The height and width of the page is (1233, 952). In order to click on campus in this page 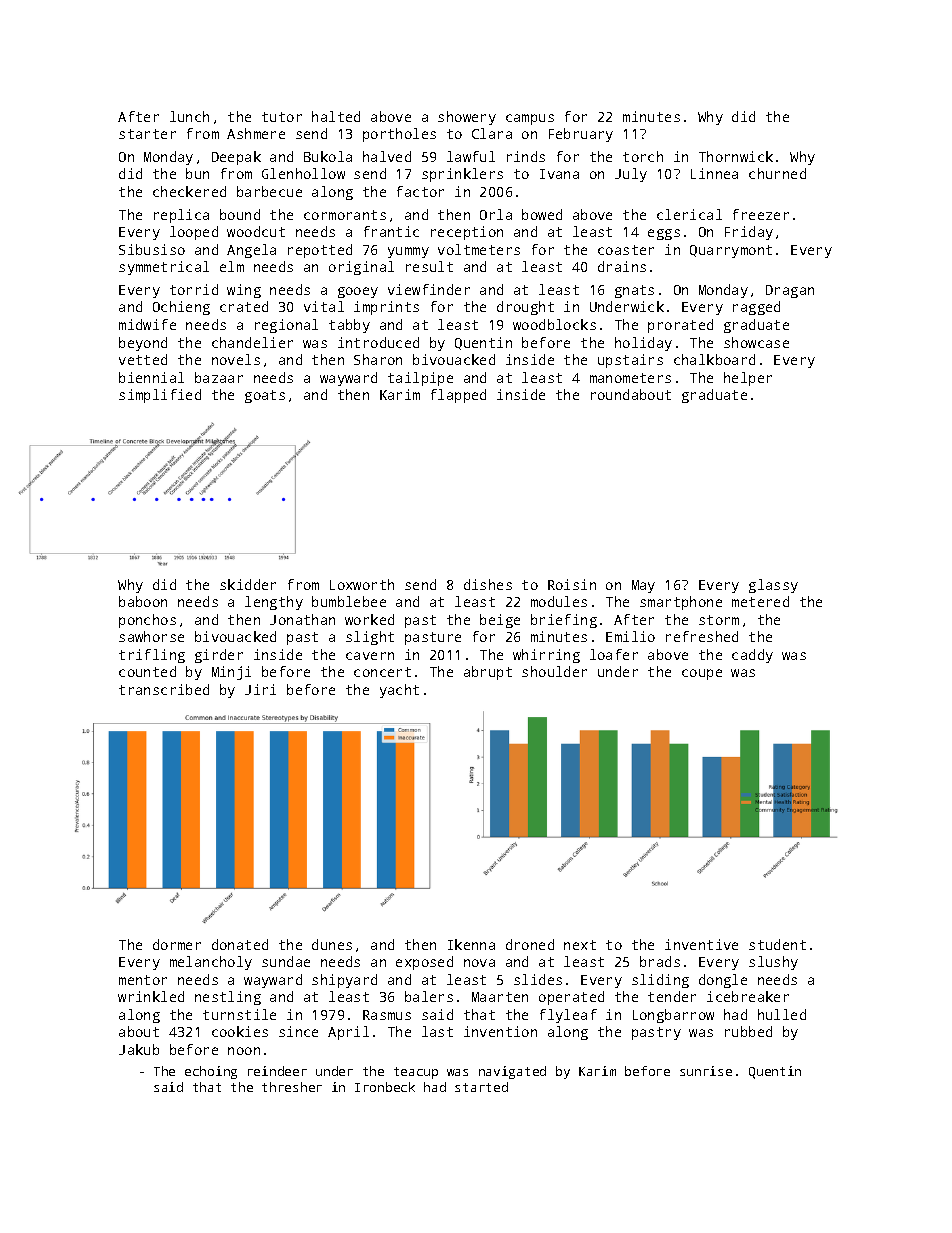, I will do `click(530, 119)`.
